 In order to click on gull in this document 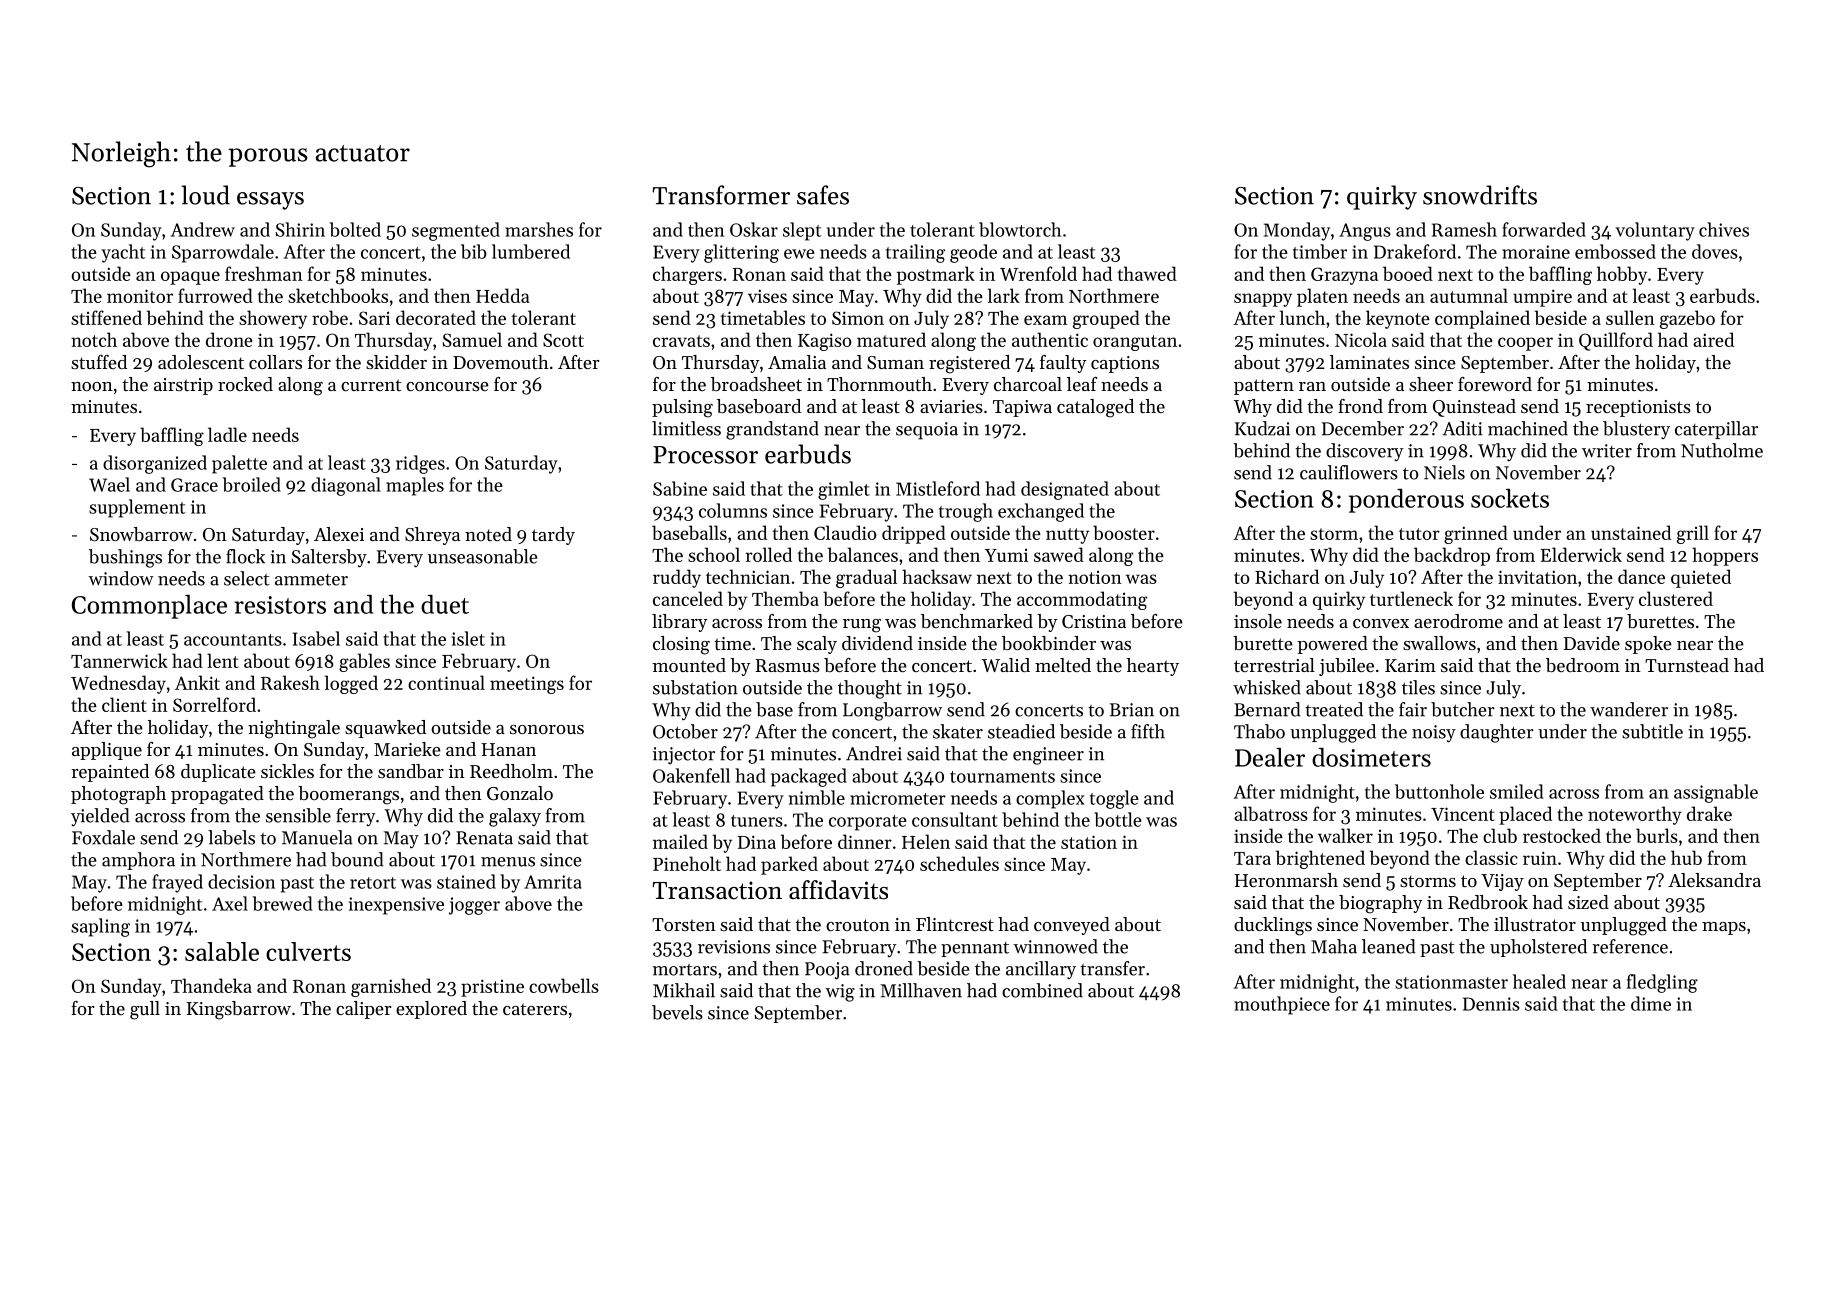, I will do `click(145, 1010)`.
